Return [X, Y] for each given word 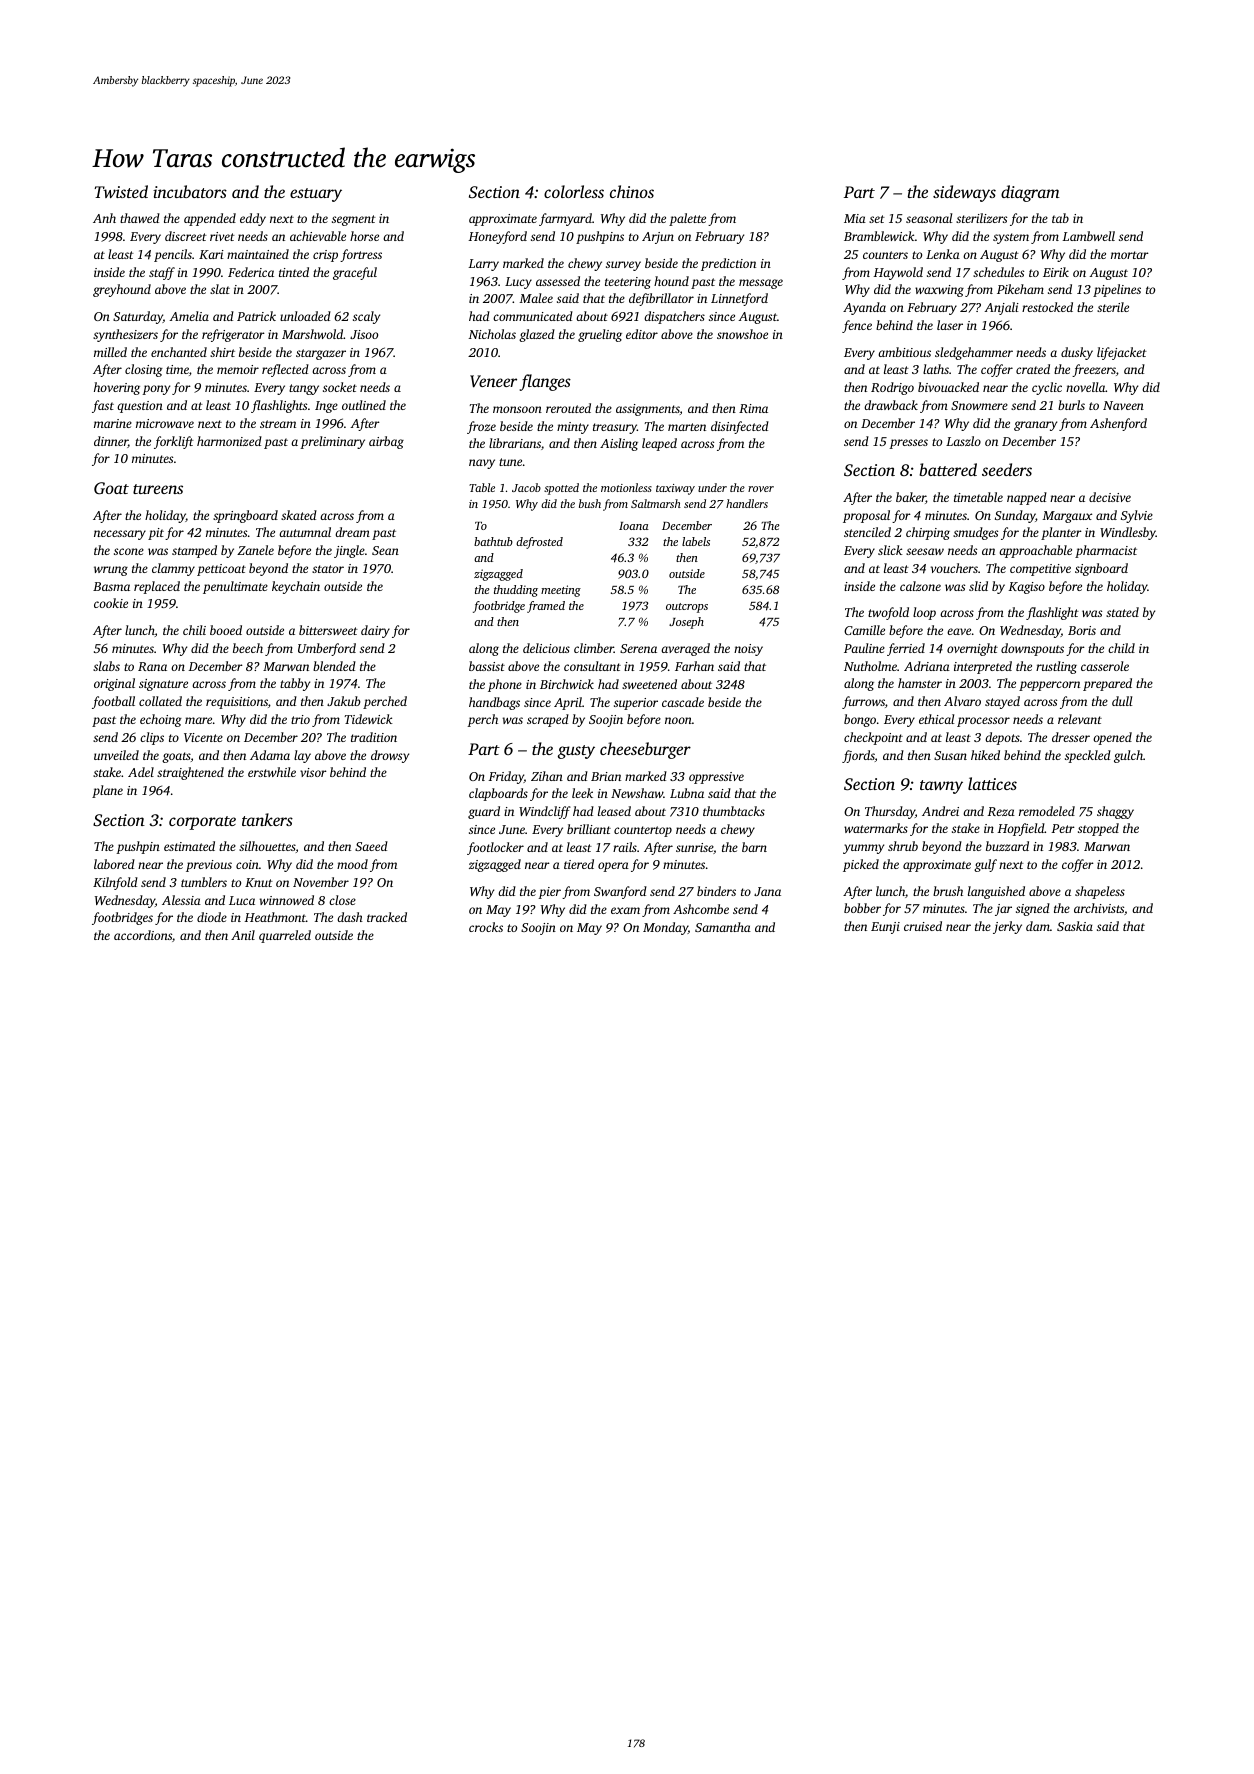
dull [1122, 701]
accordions [143, 935]
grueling [600, 335]
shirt [222, 352]
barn [754, 847]
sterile [1113, 307]
